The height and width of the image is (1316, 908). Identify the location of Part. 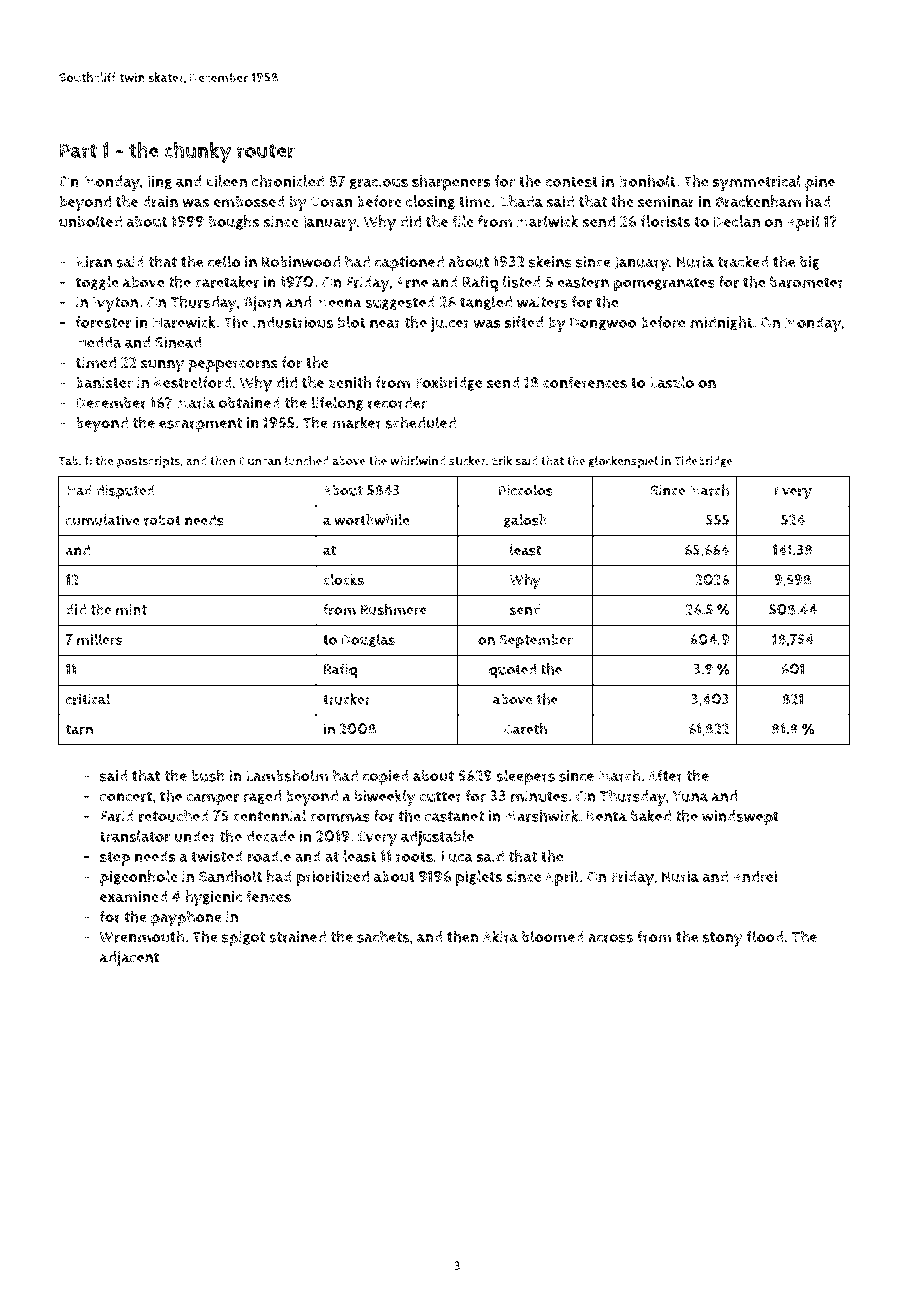
(78, 151).
